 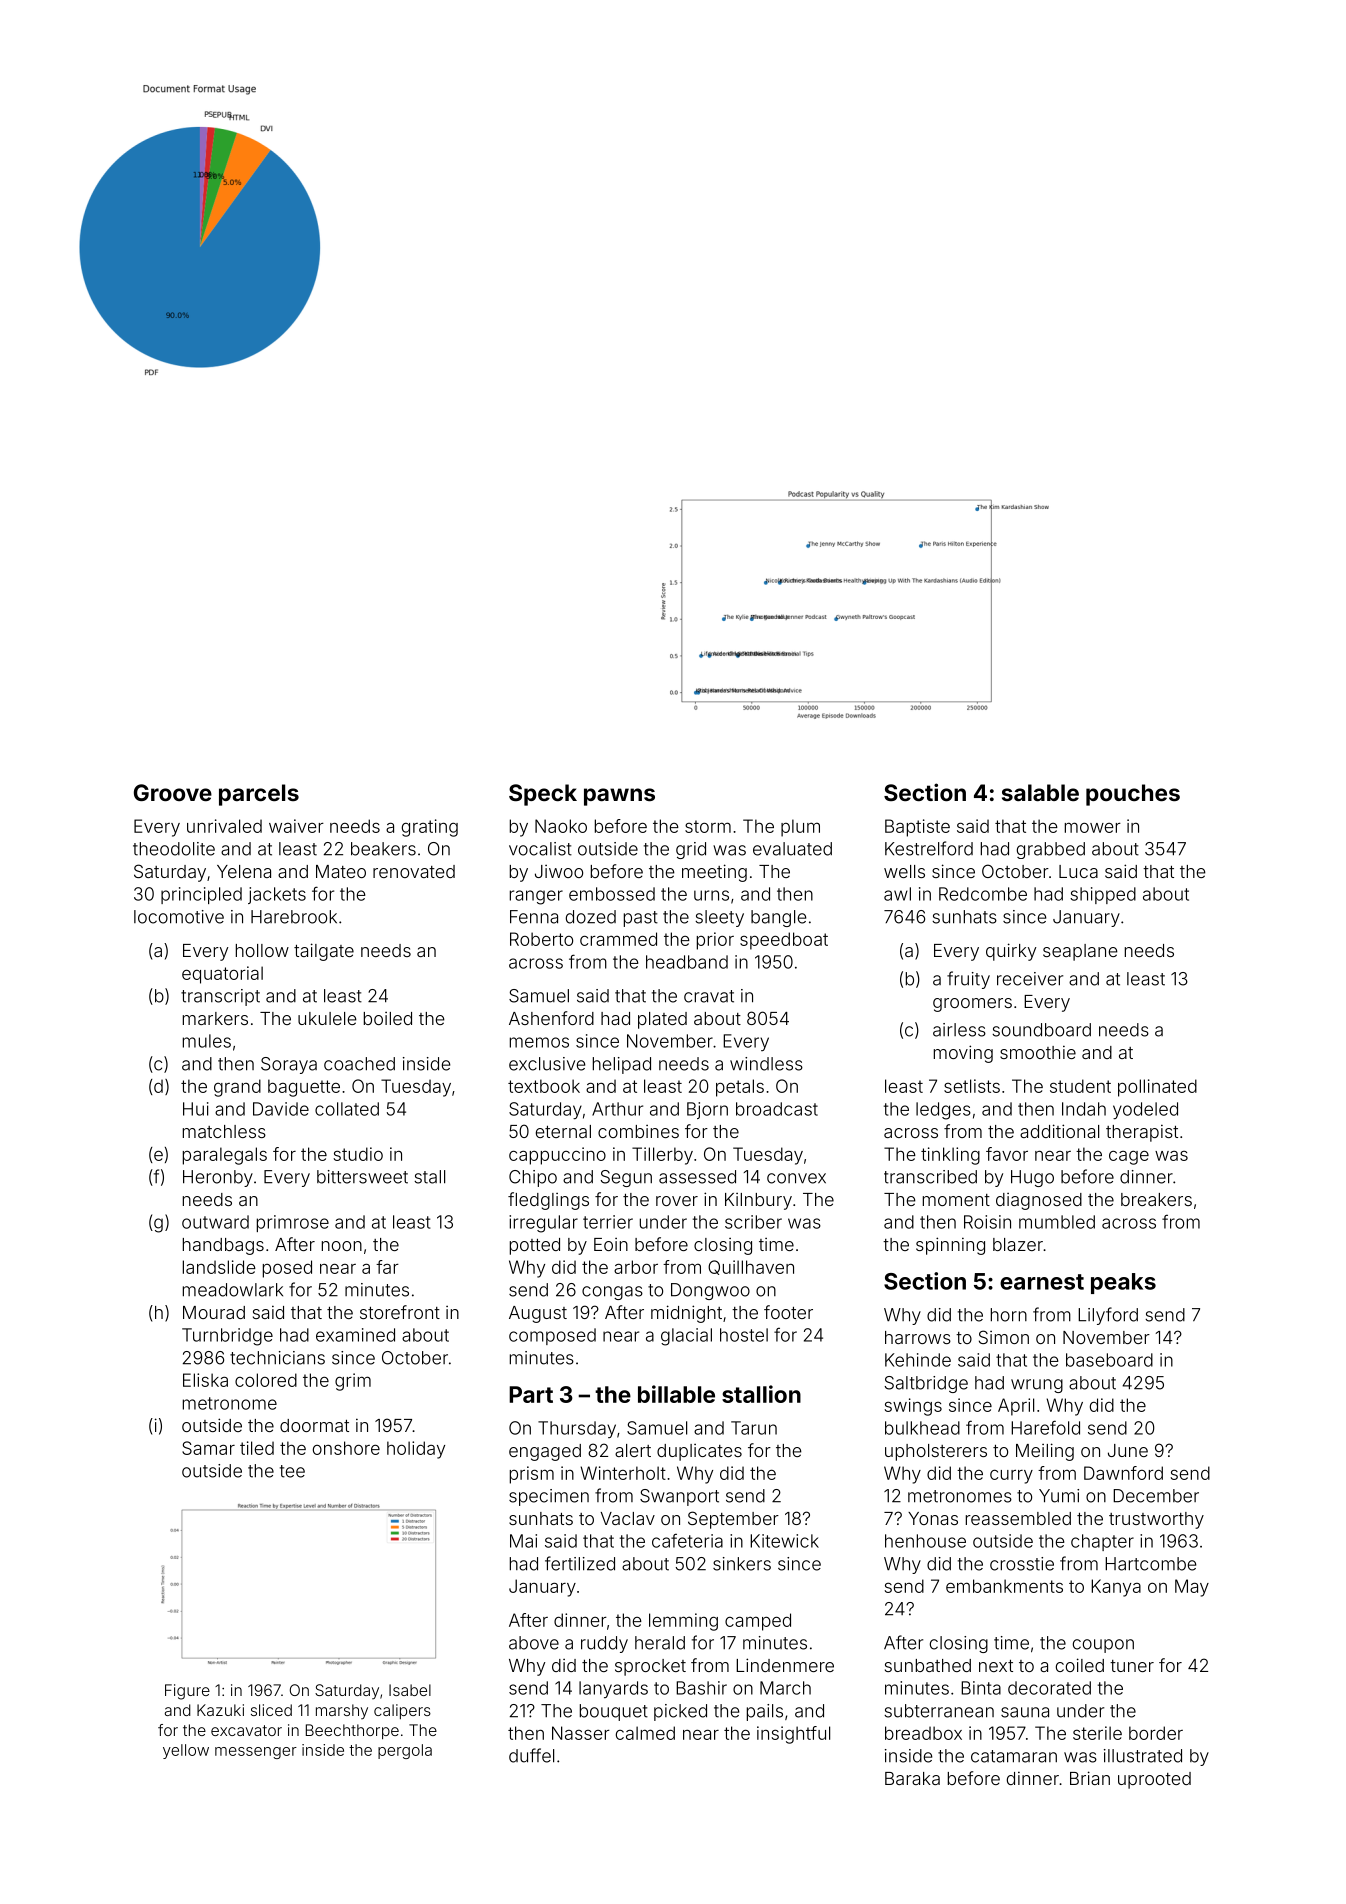 I want to click on Kitewick, so click(x=784, y=1541).
